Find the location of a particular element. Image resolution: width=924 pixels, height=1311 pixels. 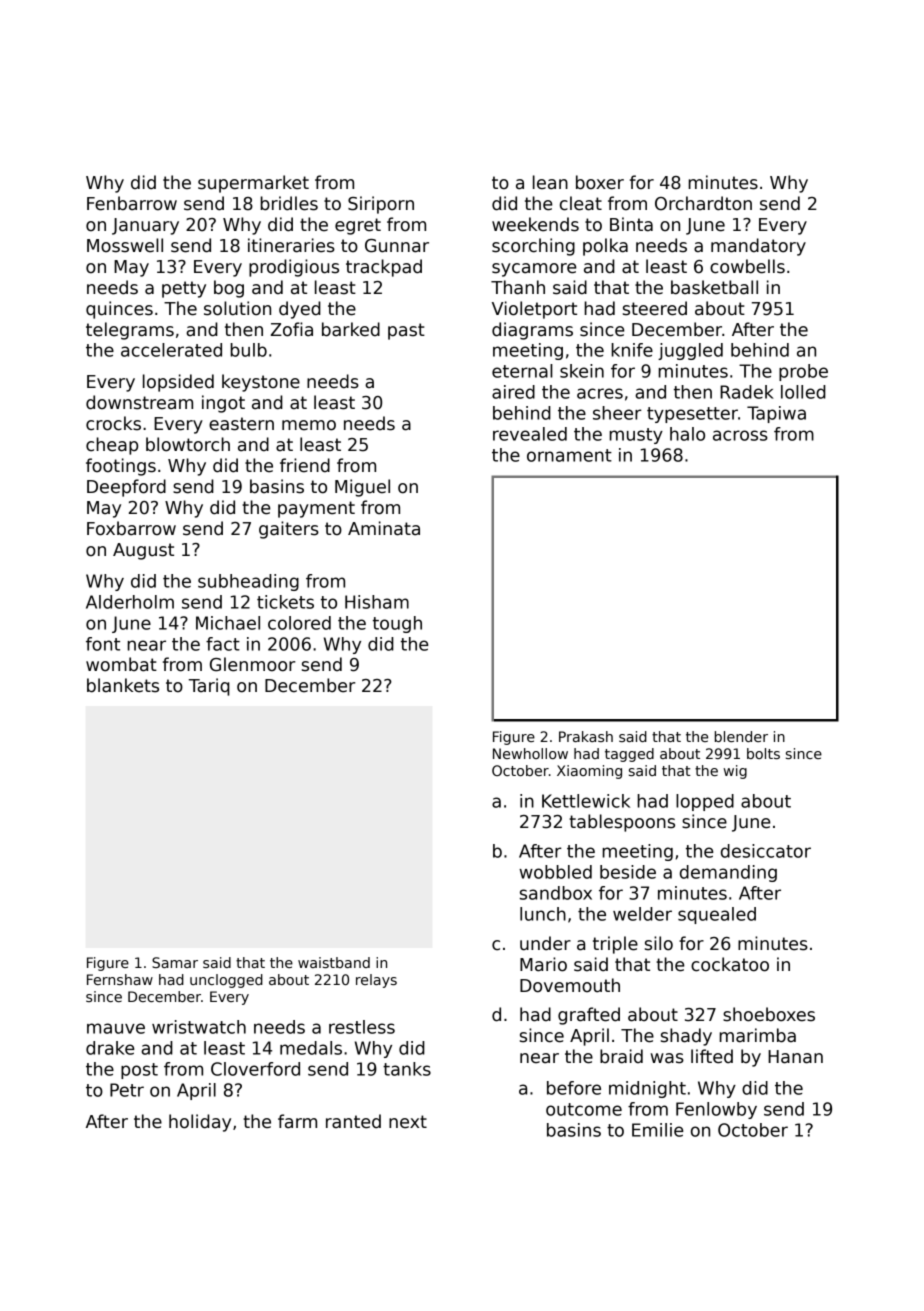

blender is located at coordinates (741, 736).
